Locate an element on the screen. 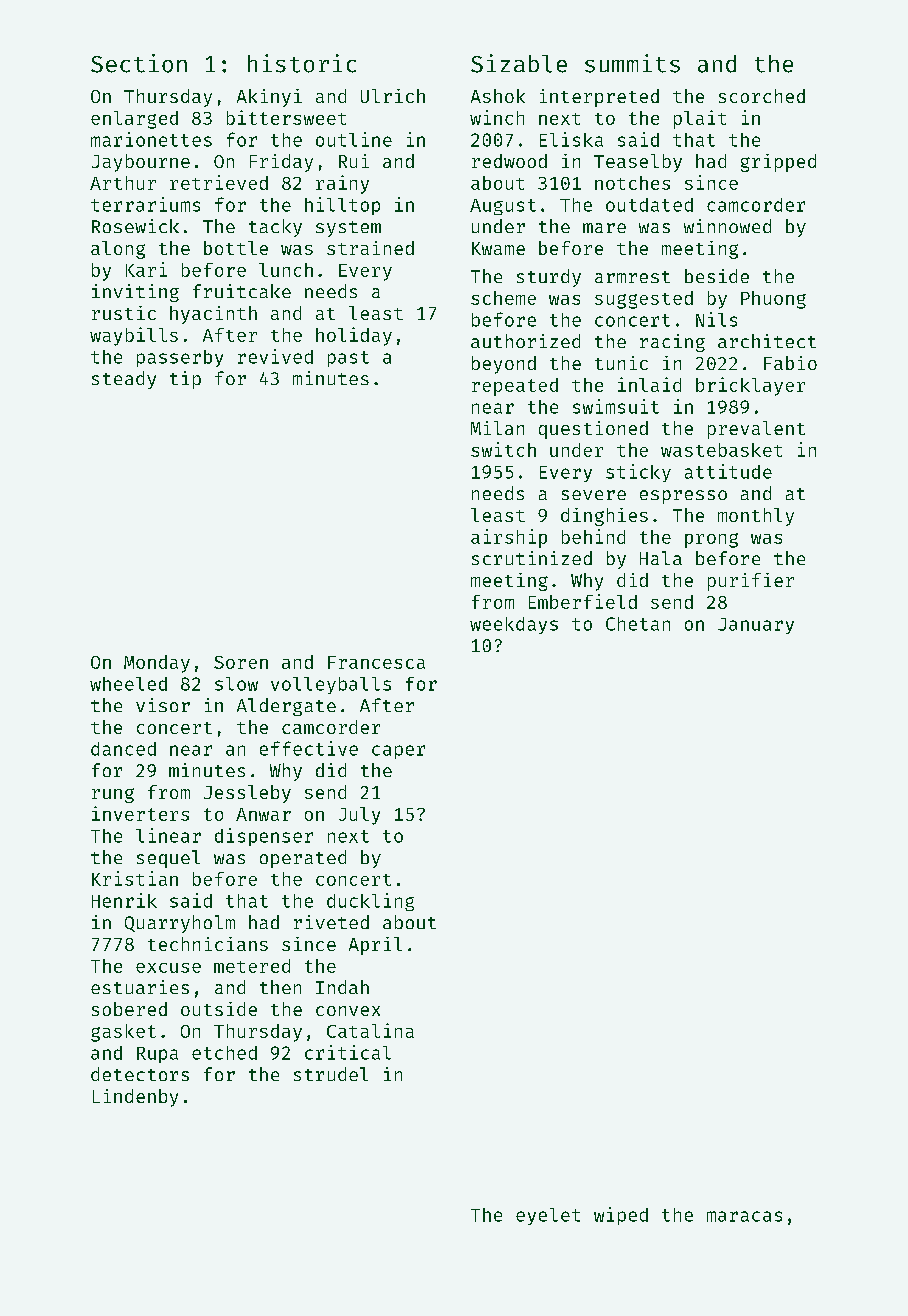 Image resolution: width=908 pixels, height=1316 pixels. winnowed is located at coordinates (727, 226).
